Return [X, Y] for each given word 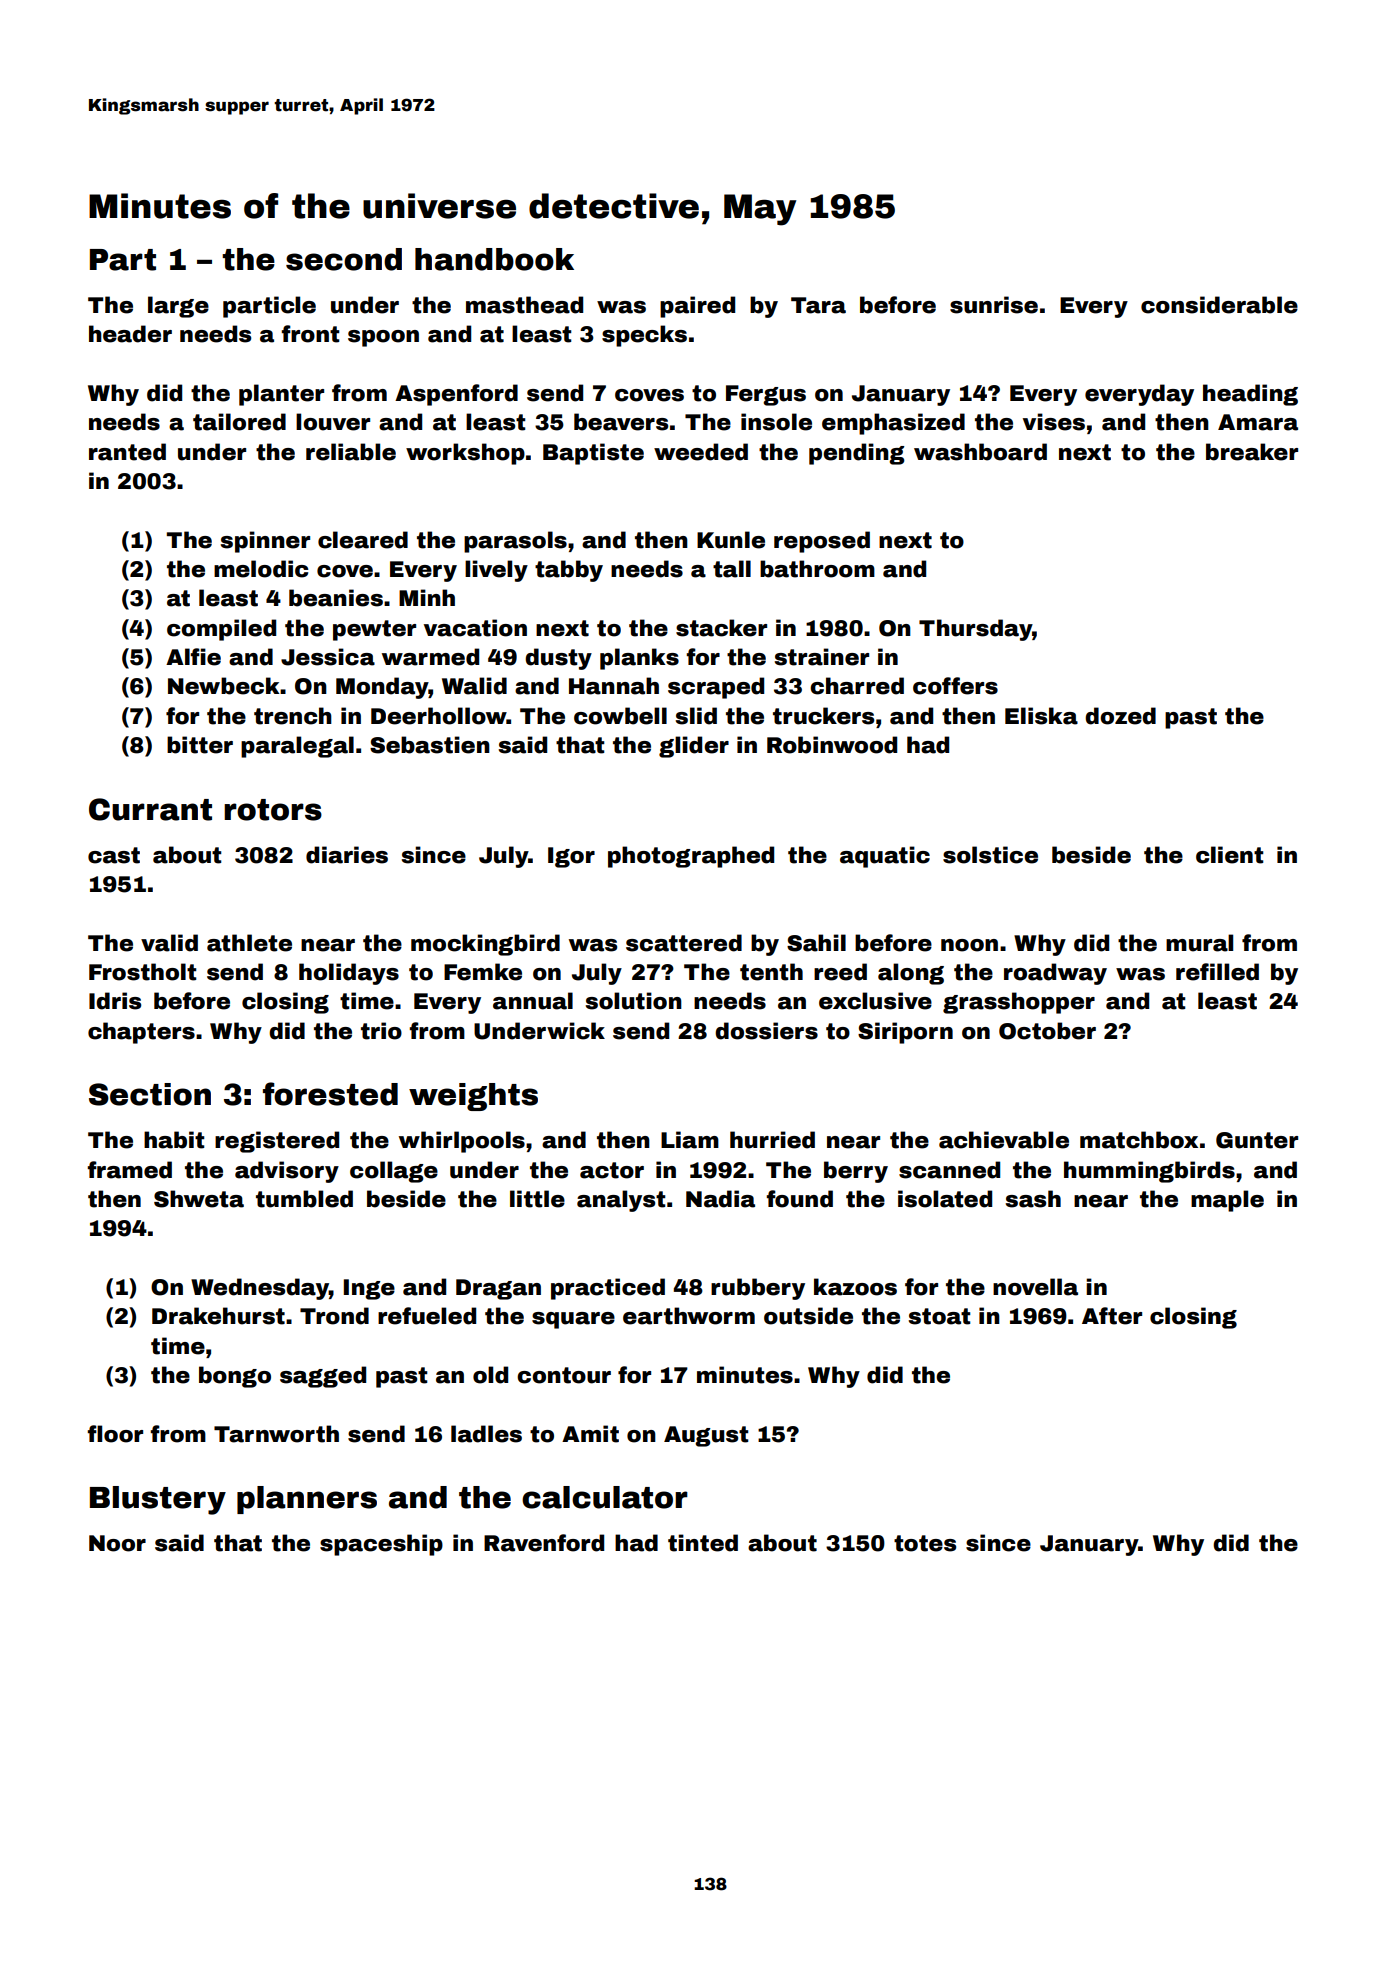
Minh [427, 597]
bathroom [817, 569]
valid [169, 943]
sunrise [994, 305]
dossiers [766, 1031]
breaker [1252, 452]
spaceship [381, 1545]
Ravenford [544, 1543]
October [1047, 1031]
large [178, 307]
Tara [818, 305]
